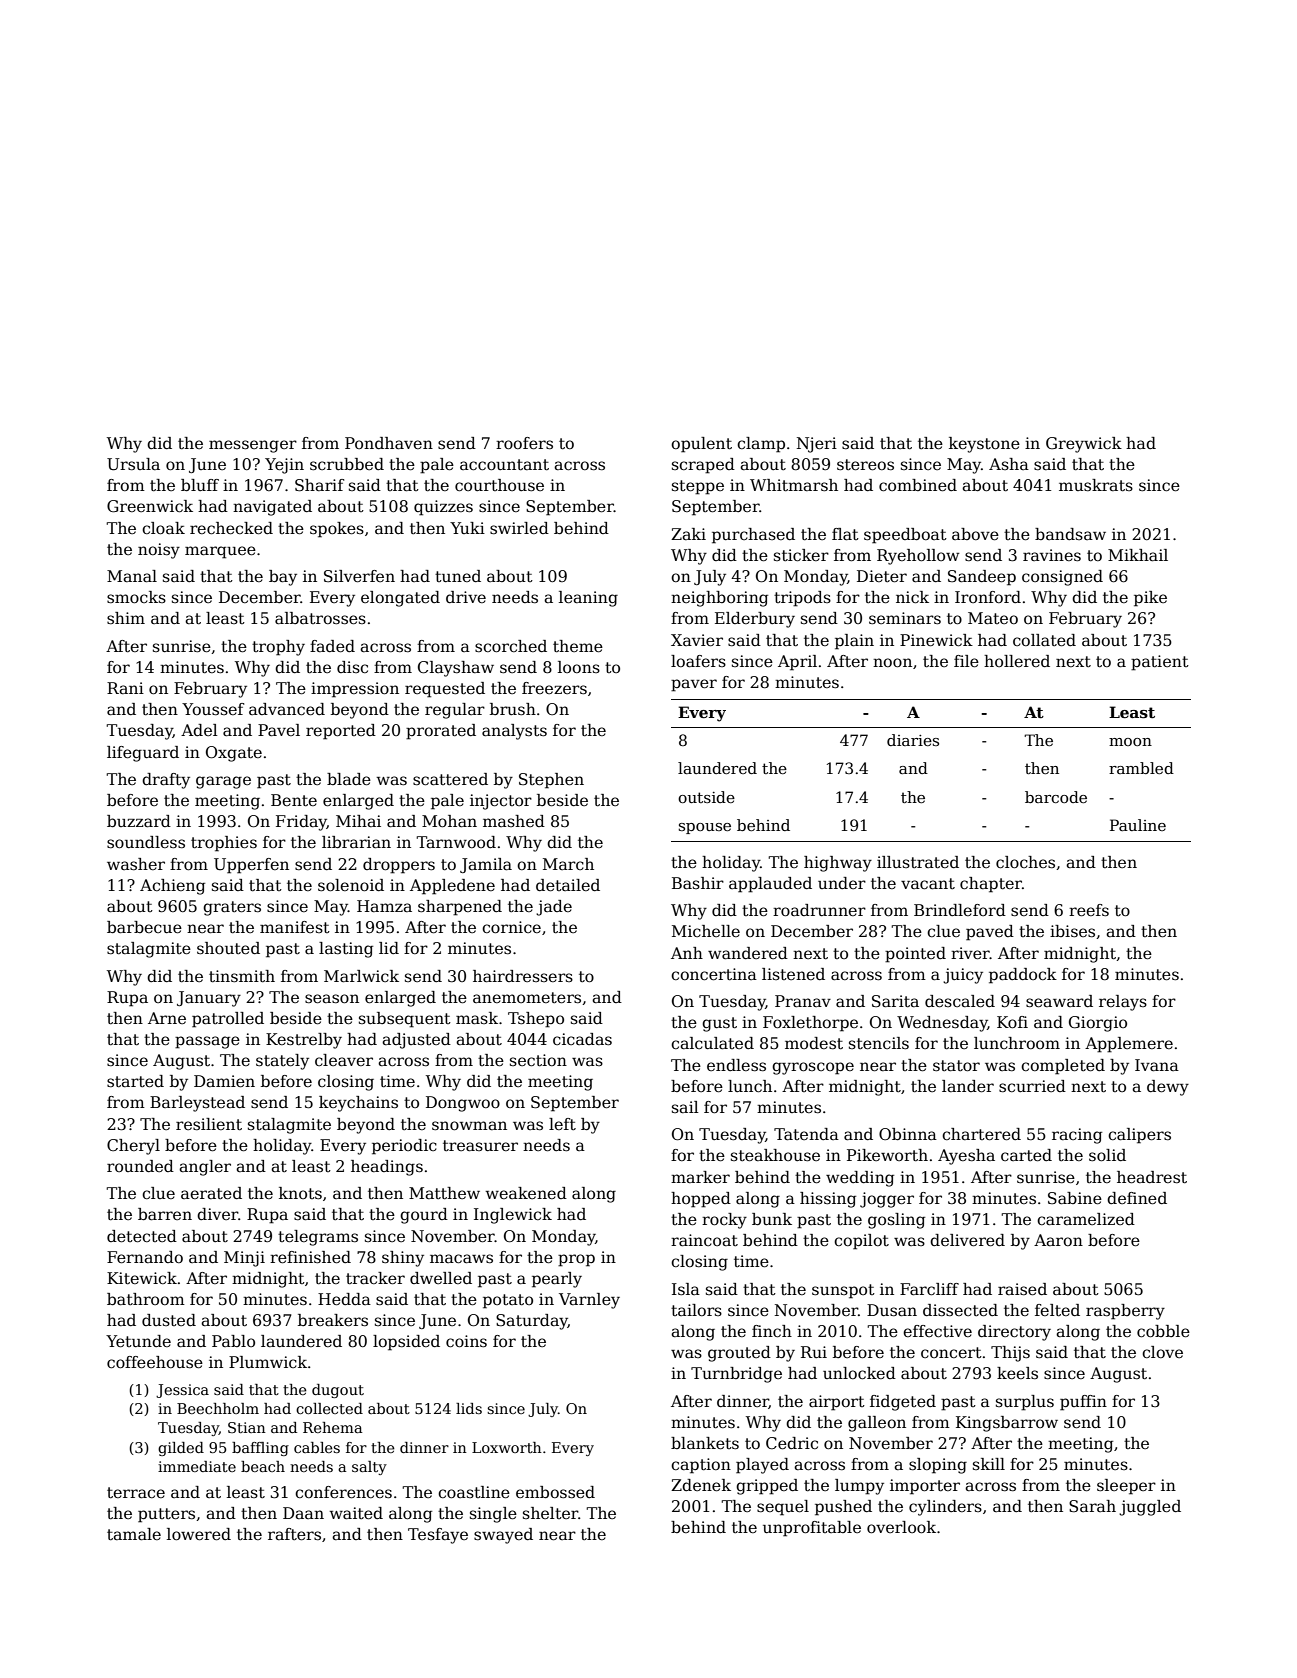  I want to click on reefs, so click(1089, 910).
